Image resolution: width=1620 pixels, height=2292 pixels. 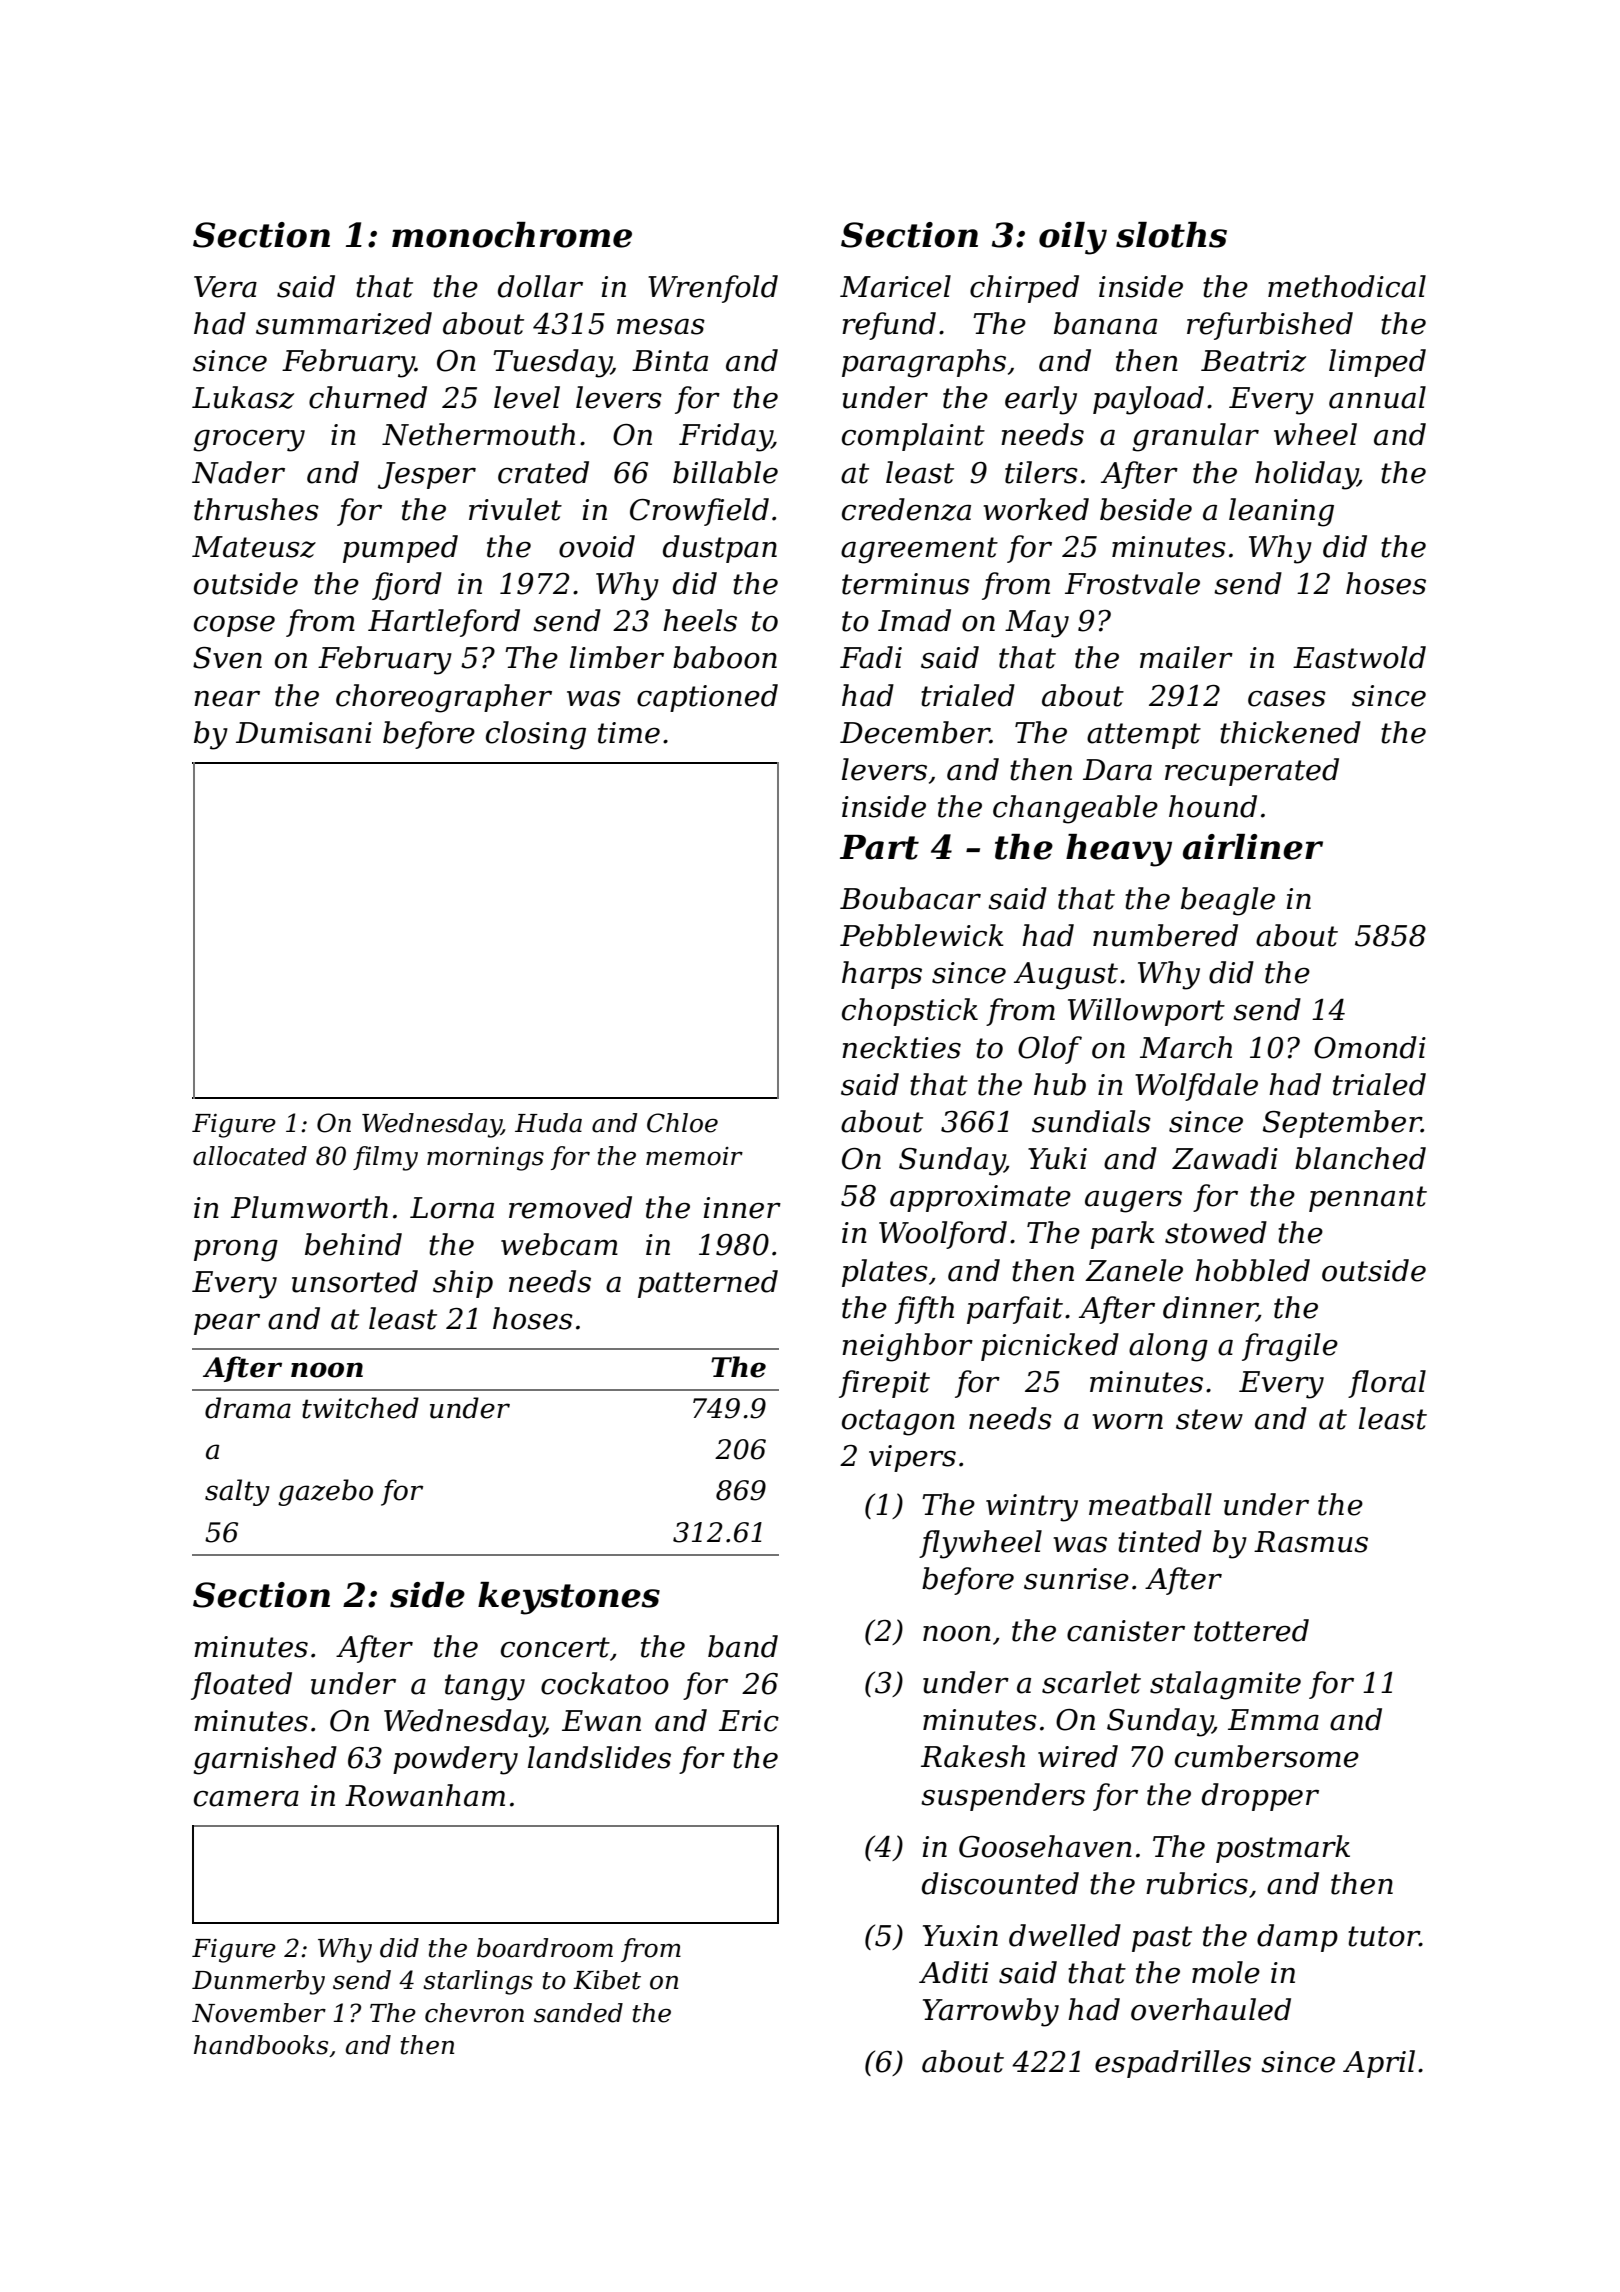 What do you see at coordinates (699, 512) in the page?
I see `Crowfield` at bounding box center [699, 512].
